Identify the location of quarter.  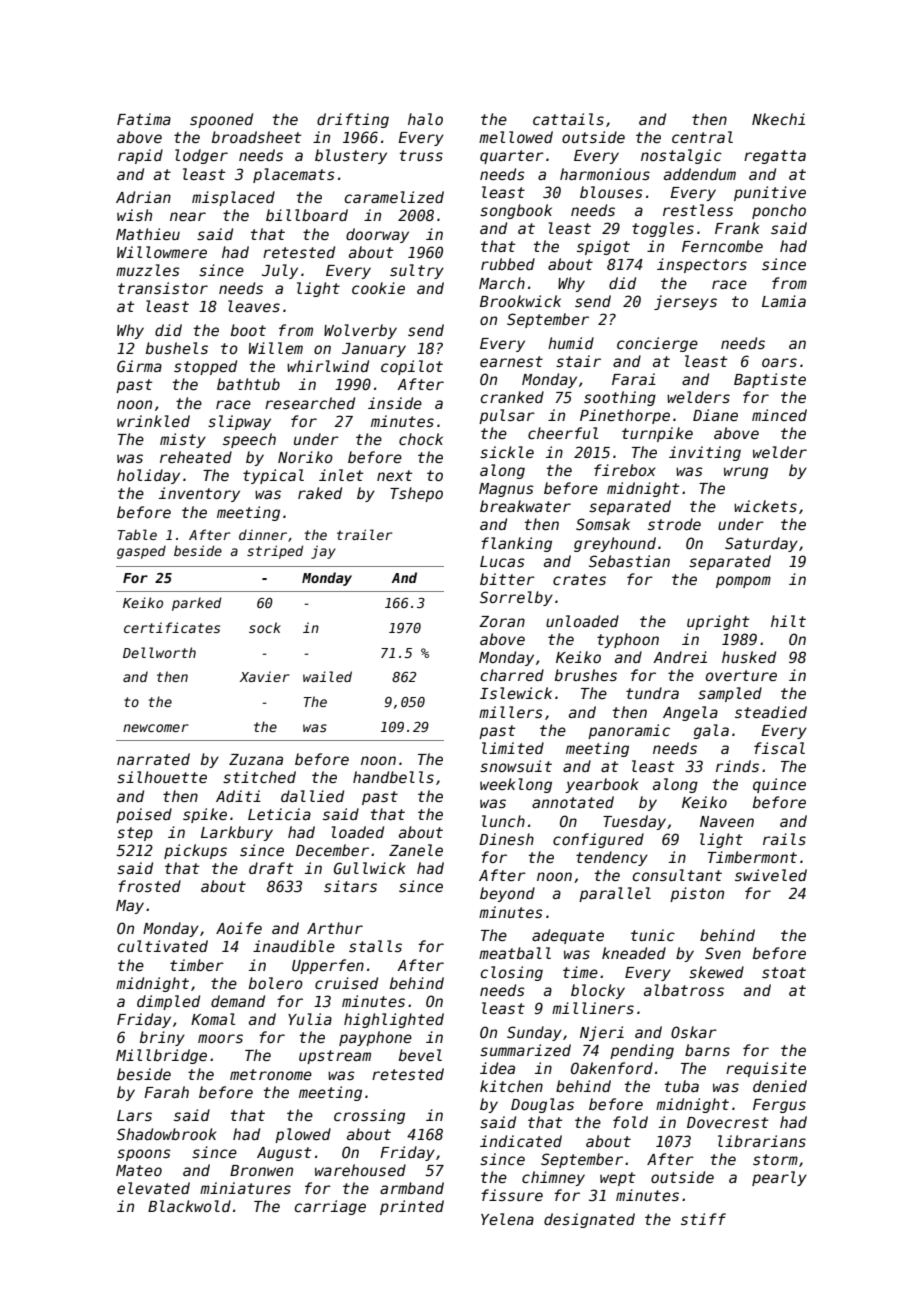
(512, 157).
